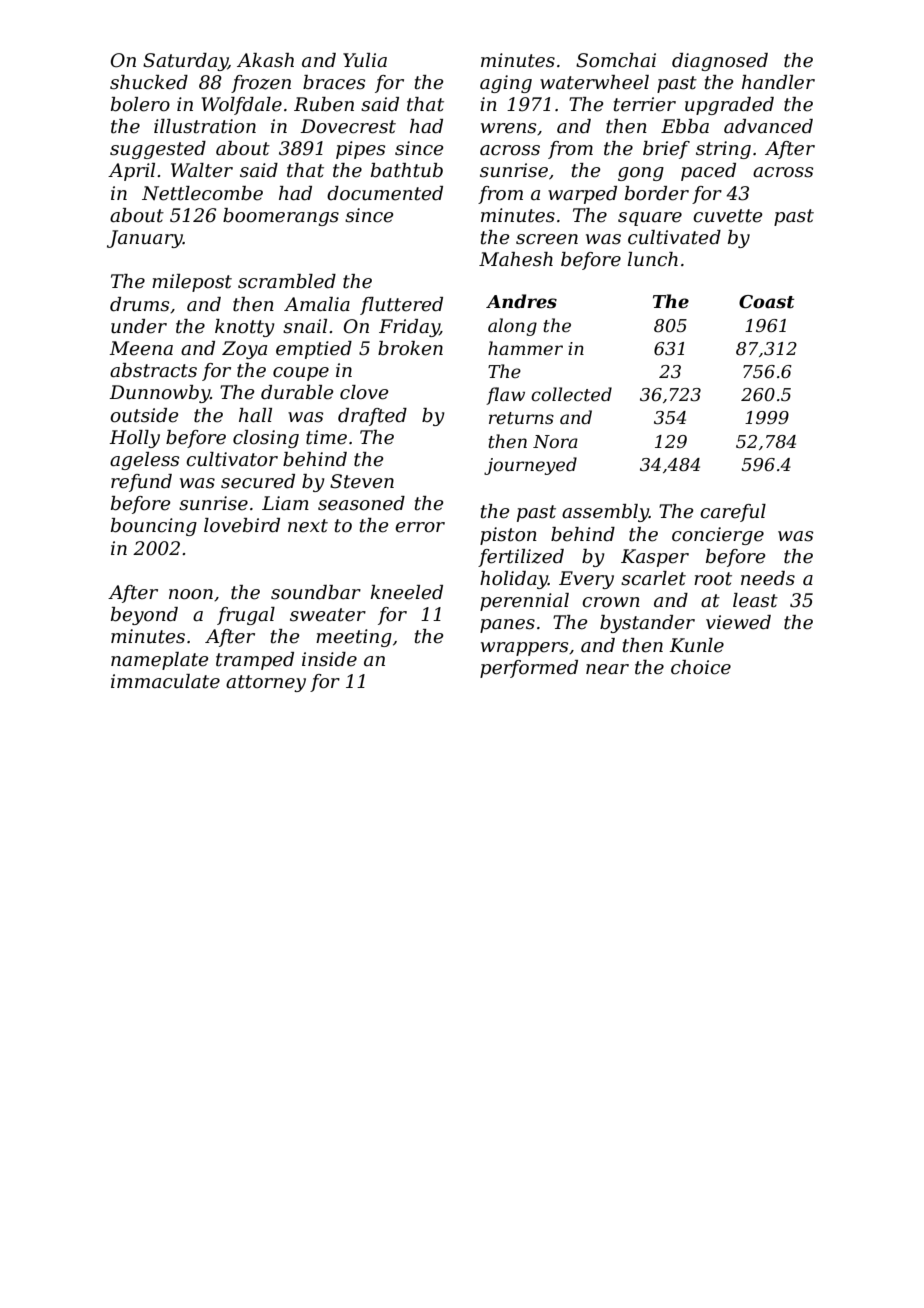  Describe the element at coordinates (281, 217) in the screenshot. I see `boomerangs` at that location.
